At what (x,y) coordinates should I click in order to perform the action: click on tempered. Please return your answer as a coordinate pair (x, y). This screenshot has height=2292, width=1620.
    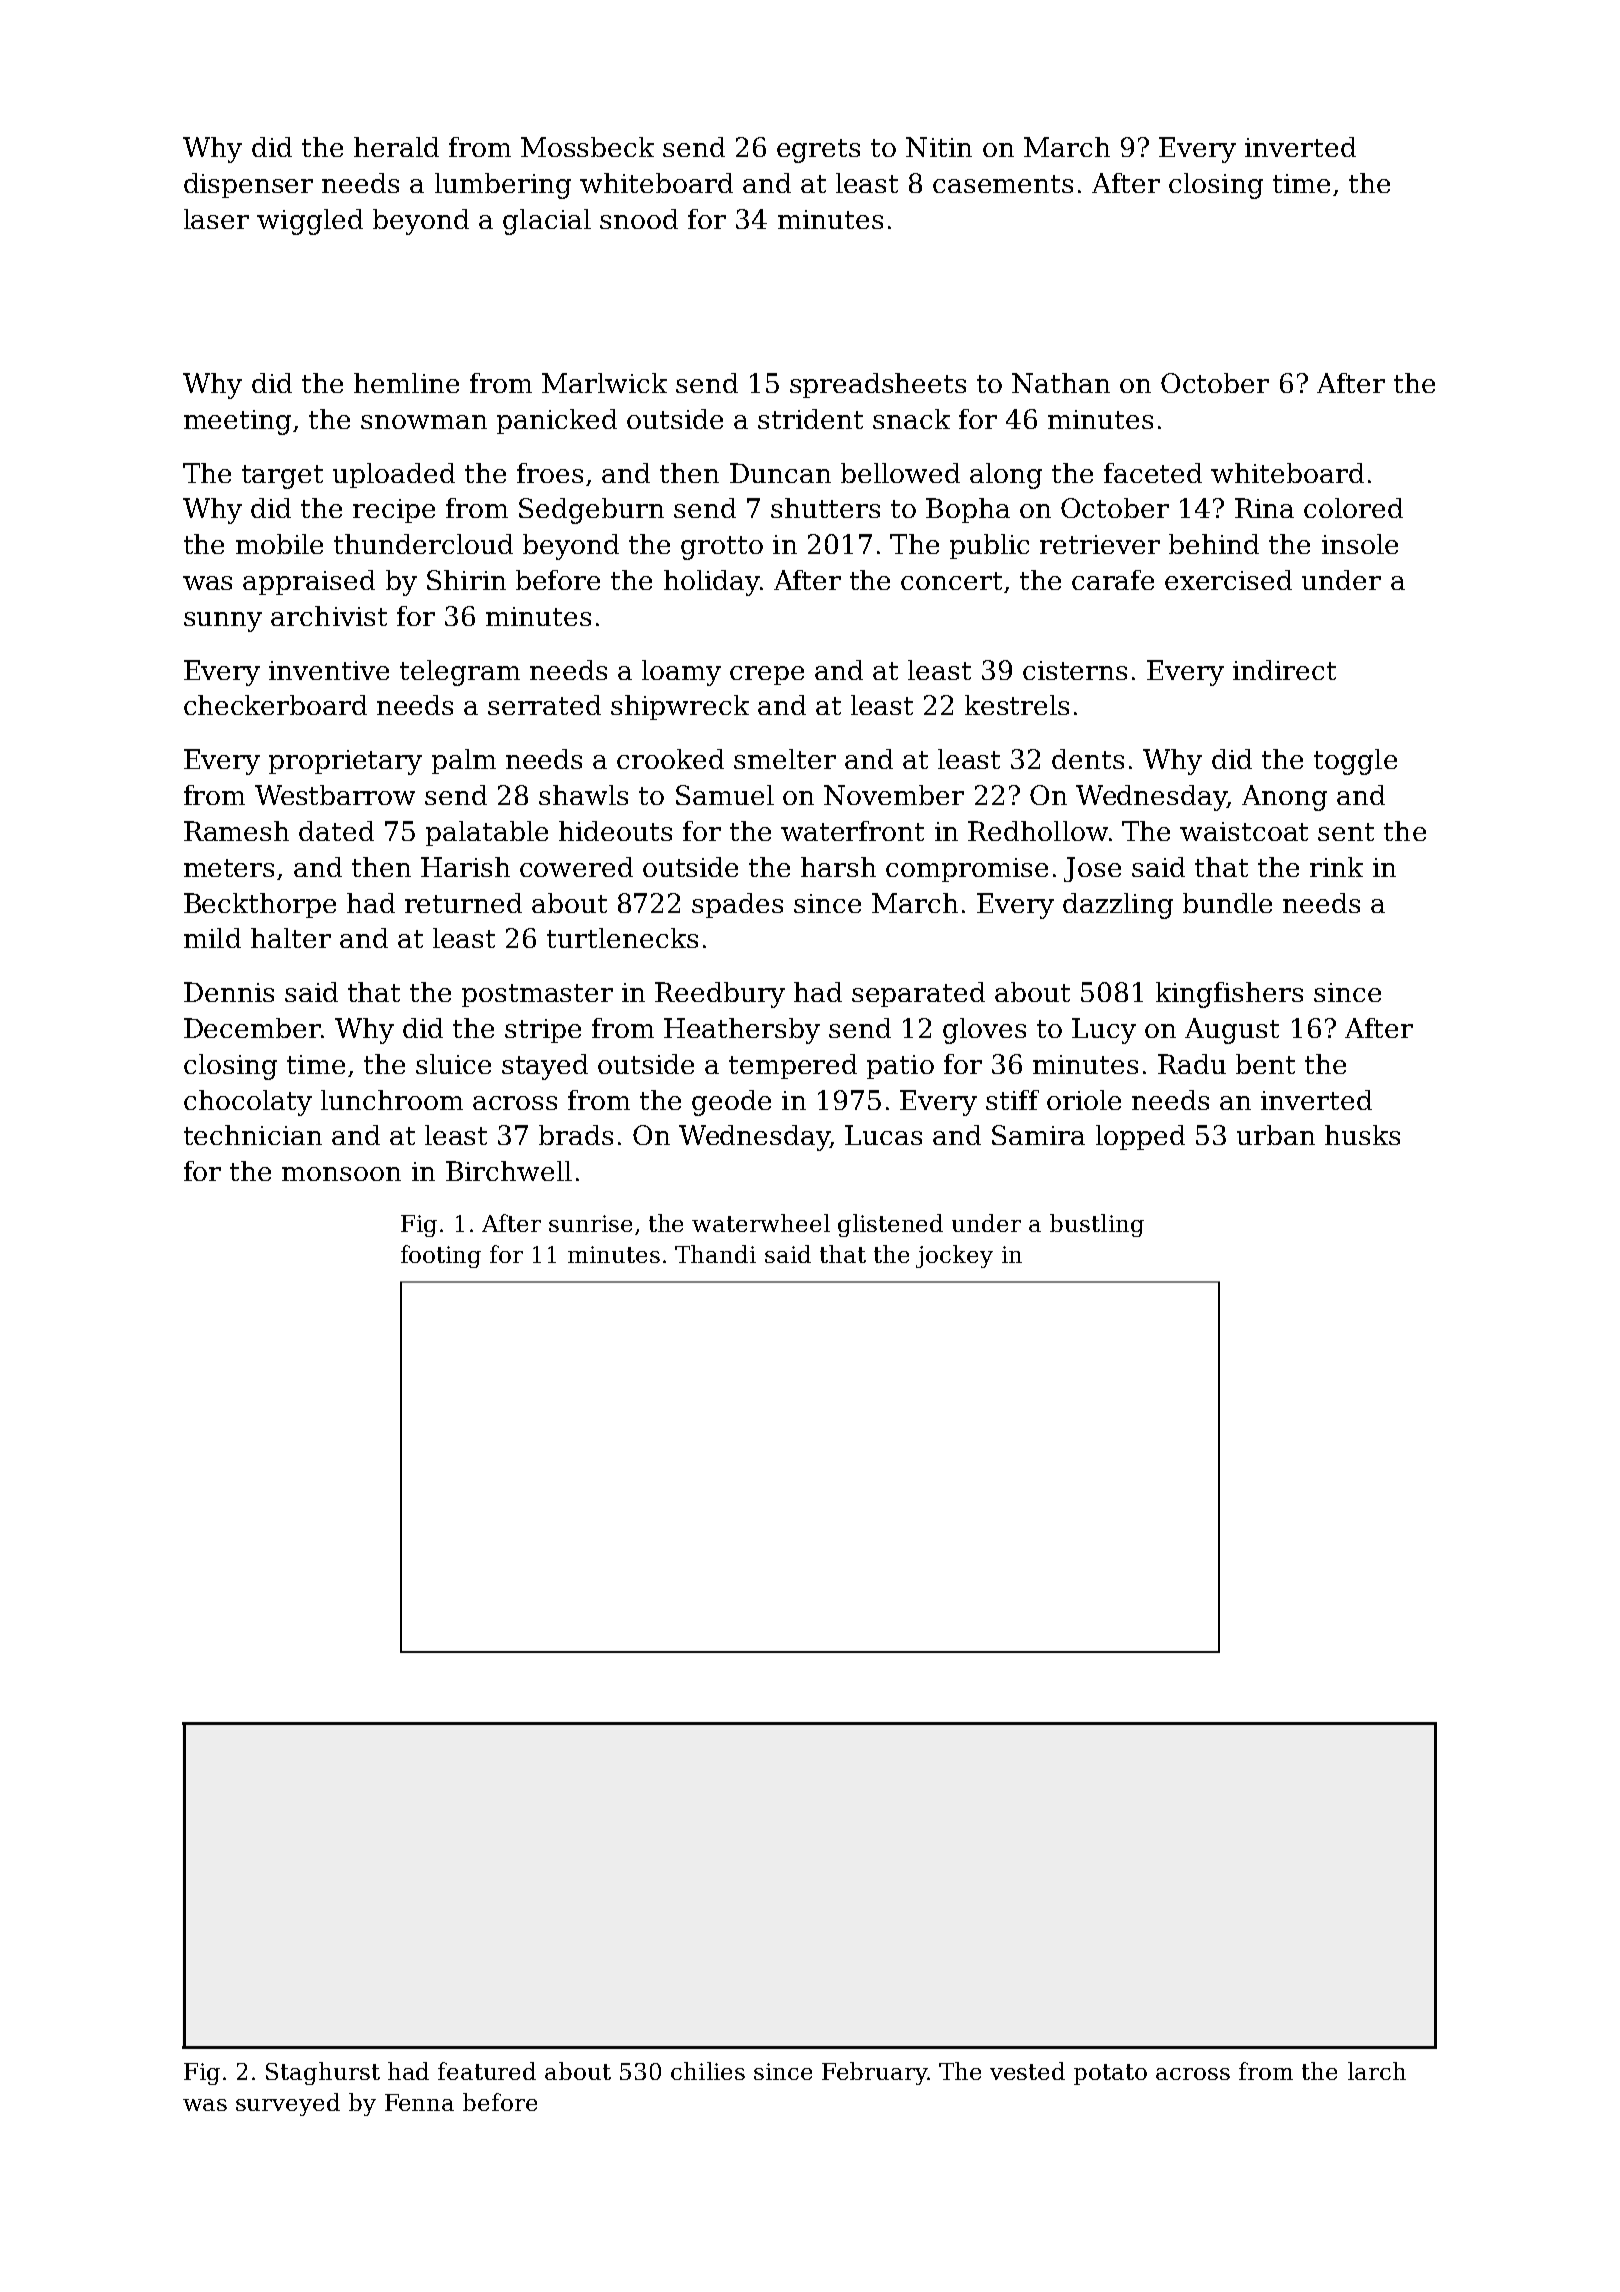
    Looking at the image, I should click on (793, 1066).
